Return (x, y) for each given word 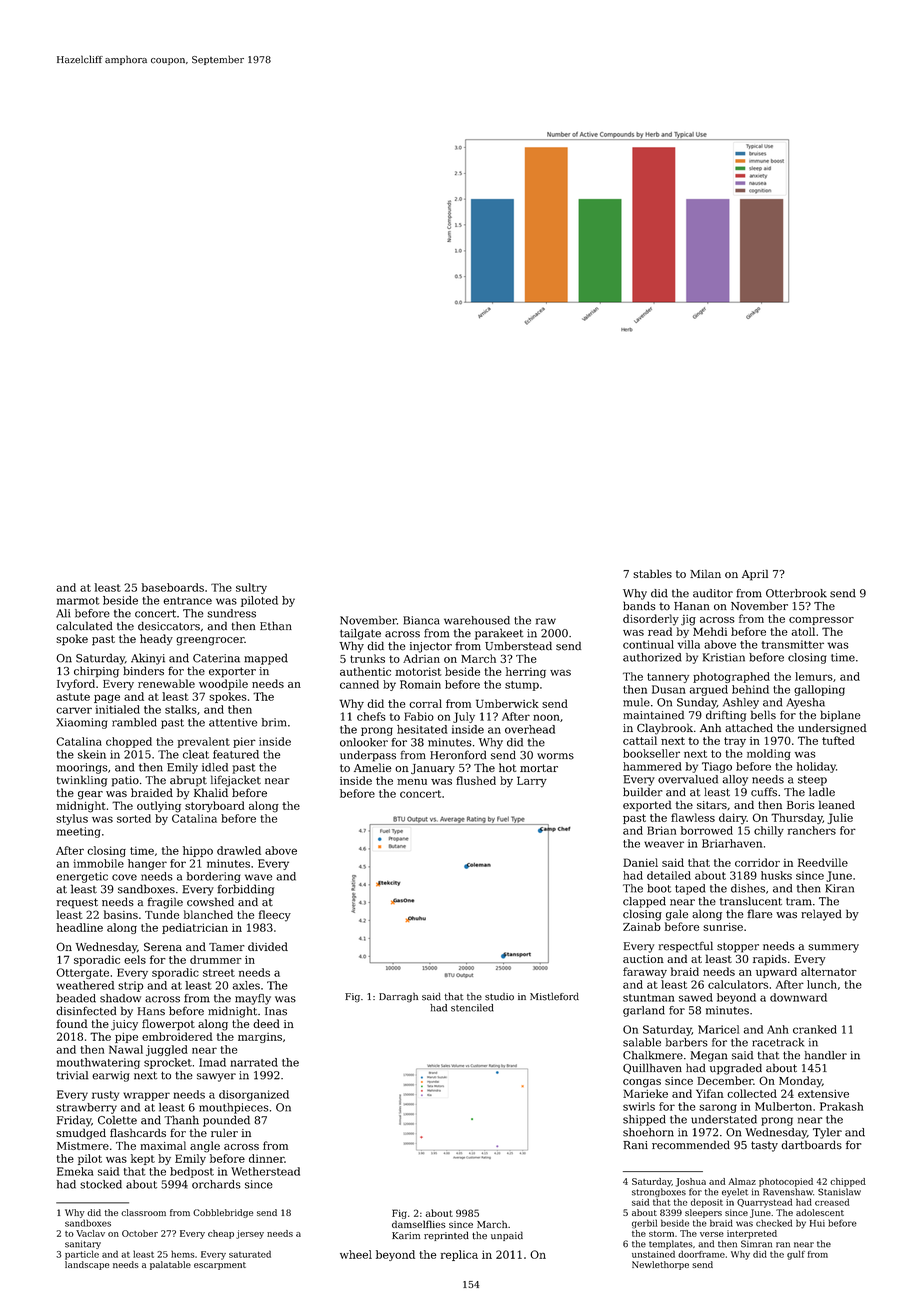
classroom (143, 1212)
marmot (78, 601)
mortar (539, 768)
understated (724, 1119)
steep (812, 781)
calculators (738, 984)
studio (499, 996)
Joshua (691, 1182)
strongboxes (659, 1192)
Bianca (421, 620)
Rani (635, 1145)
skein (92, 754)
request (77, 903)
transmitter (792, 644)
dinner (266, 1158)
